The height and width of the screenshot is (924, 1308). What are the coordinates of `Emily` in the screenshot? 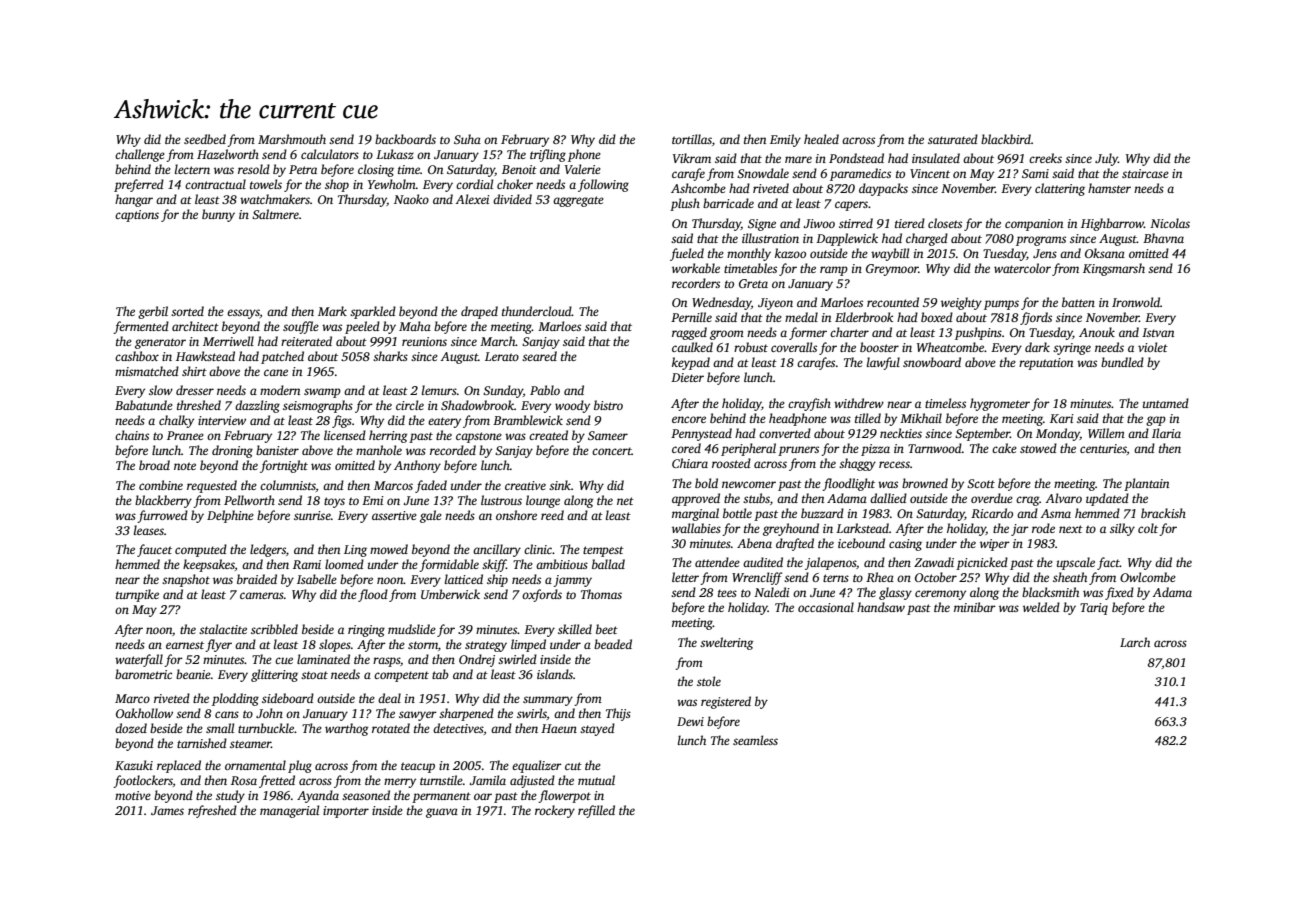 It's located at (785, 140).
